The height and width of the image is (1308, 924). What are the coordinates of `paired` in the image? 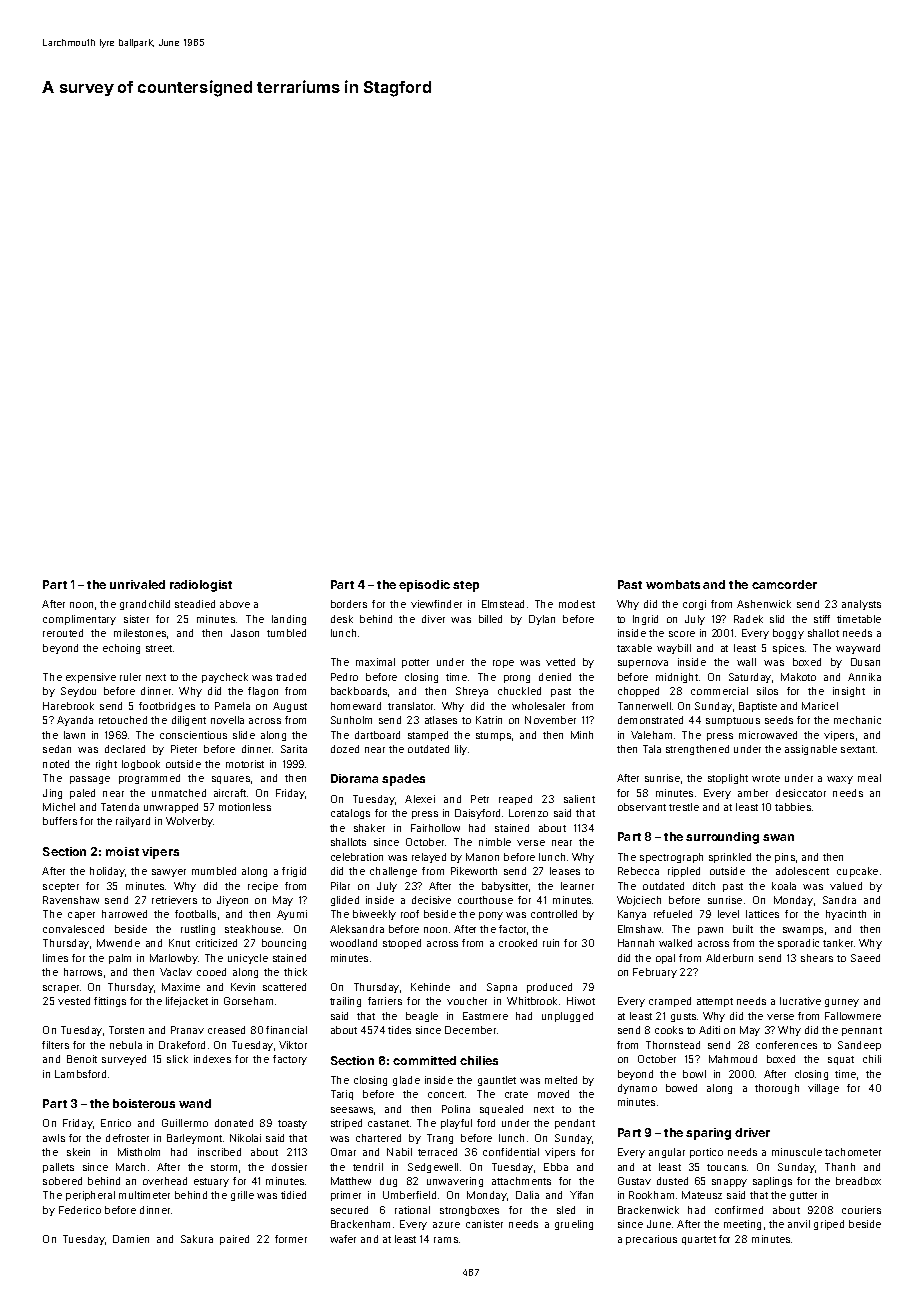 It's located at (234, 1240).
